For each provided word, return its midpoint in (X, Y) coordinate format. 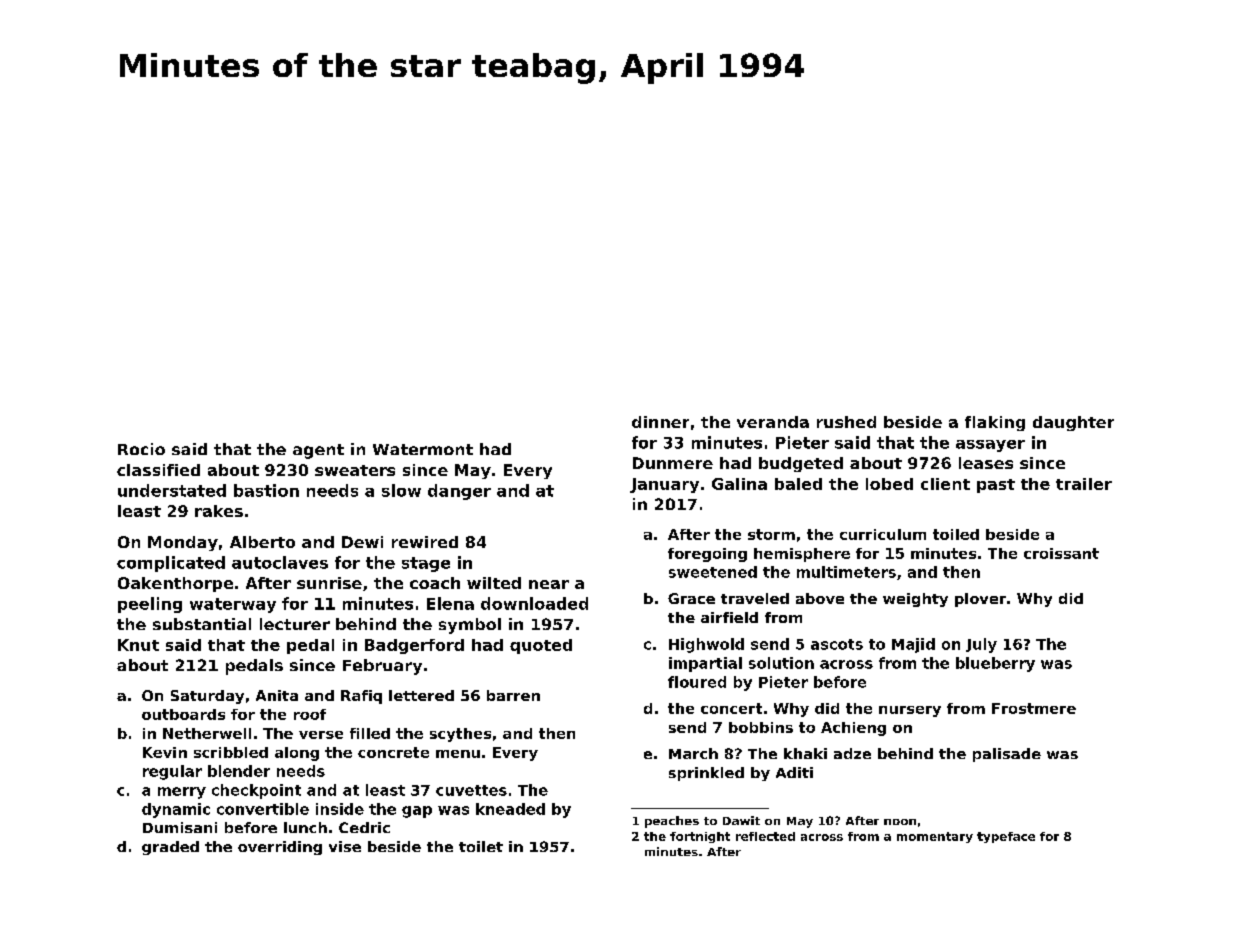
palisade (1007, 755)
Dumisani (180, 827)
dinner (660, 422)
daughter (1073, 423)
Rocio (141, 449)
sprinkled (706, 774)
